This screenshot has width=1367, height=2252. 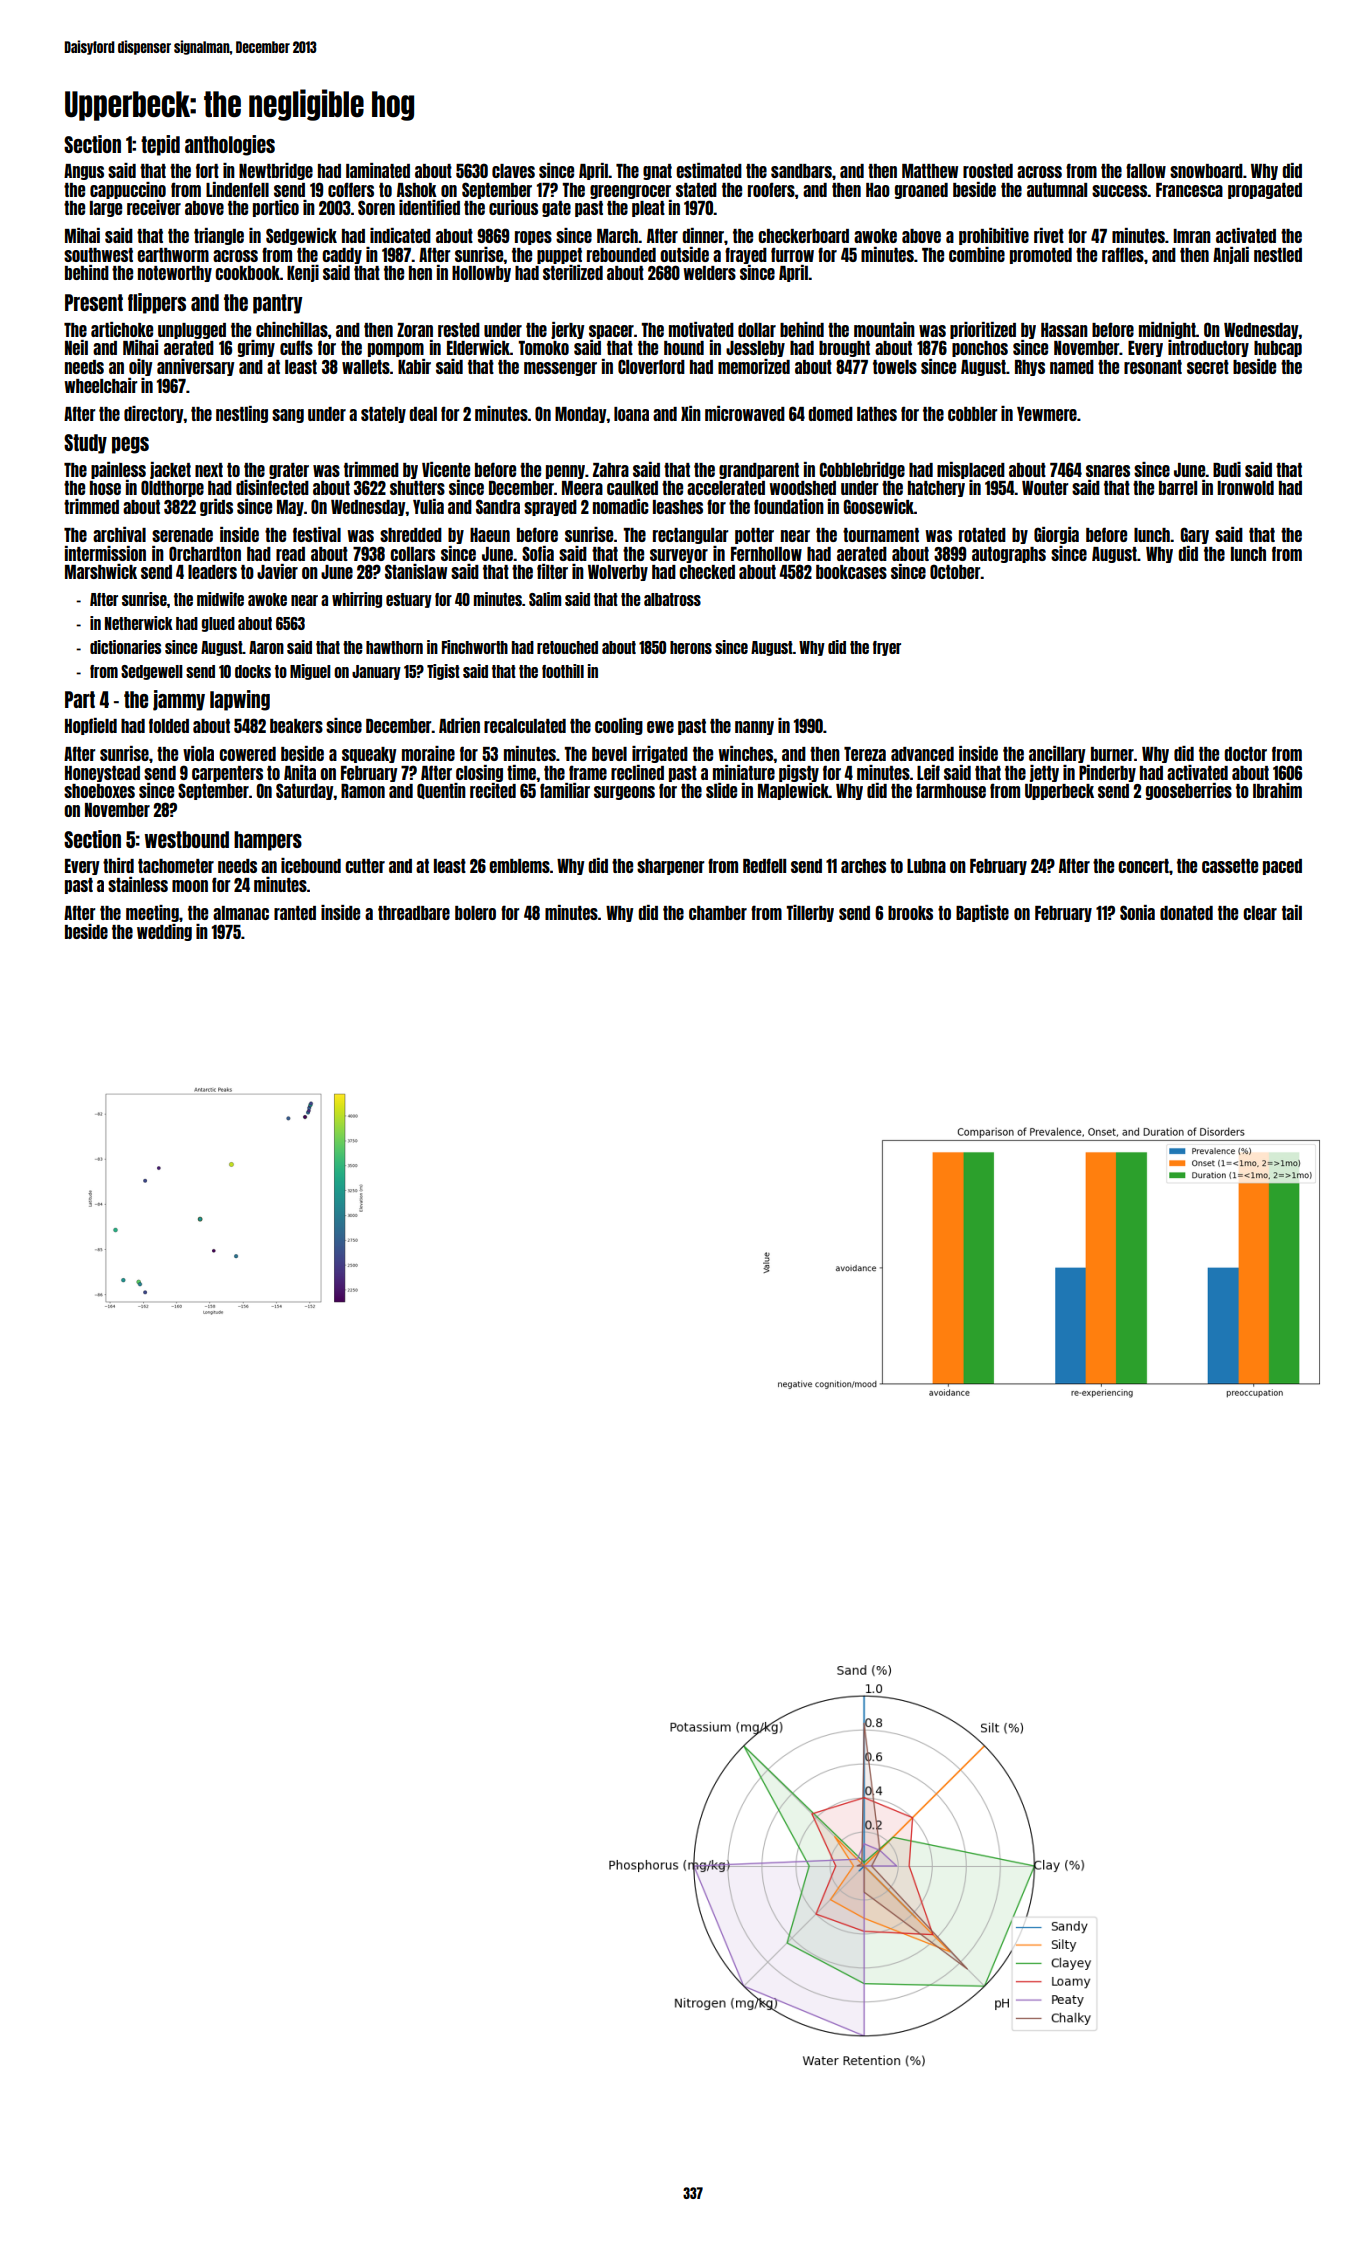 I want to click on Marshwick, so click(x=101, y=571).
